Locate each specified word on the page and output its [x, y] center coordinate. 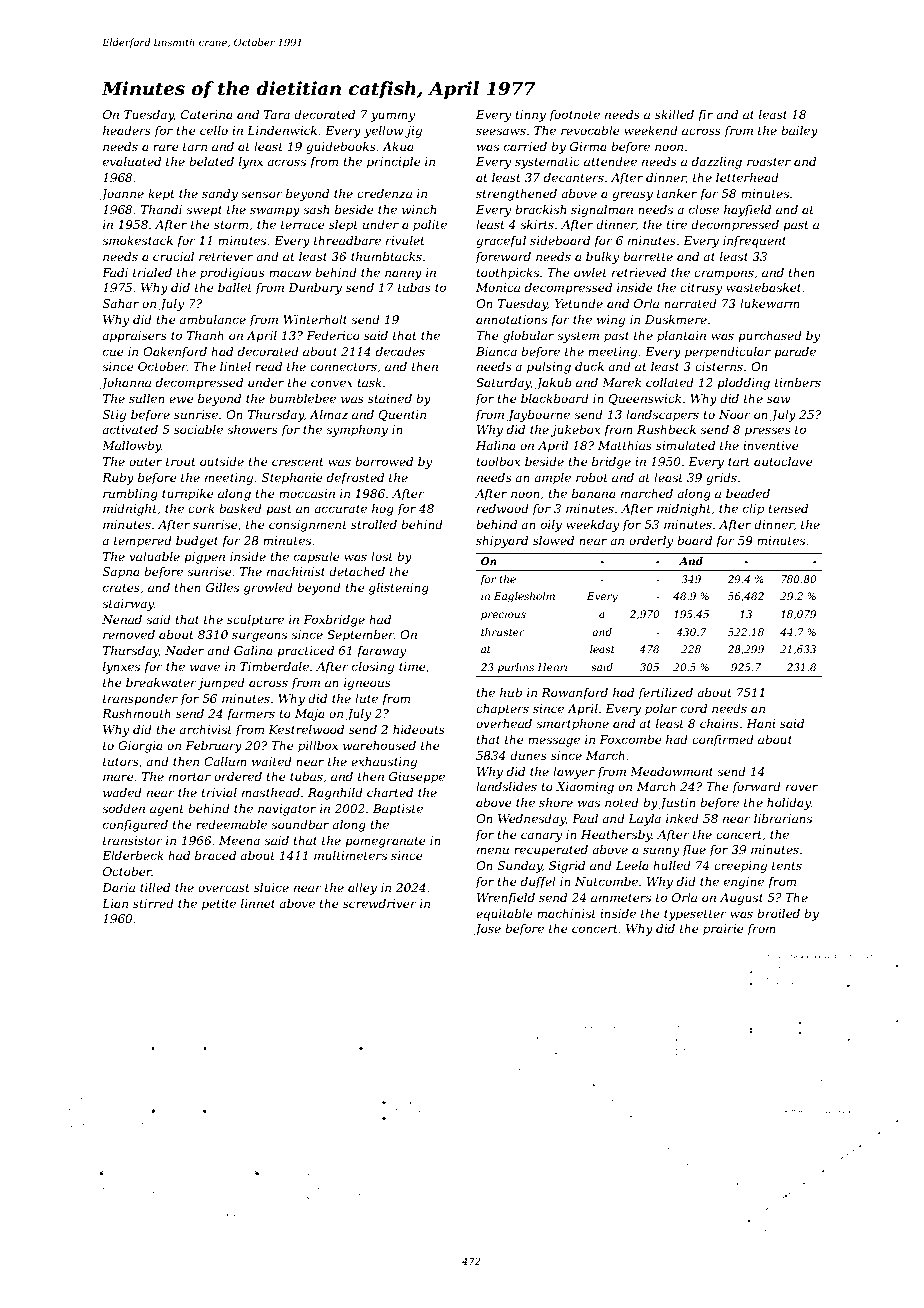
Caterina [207, 114]
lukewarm [770, 303]
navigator [287, 810]
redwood [503, 508]
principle [394, 163]
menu [493, 850]
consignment [308, 526]
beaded [748, 493]
